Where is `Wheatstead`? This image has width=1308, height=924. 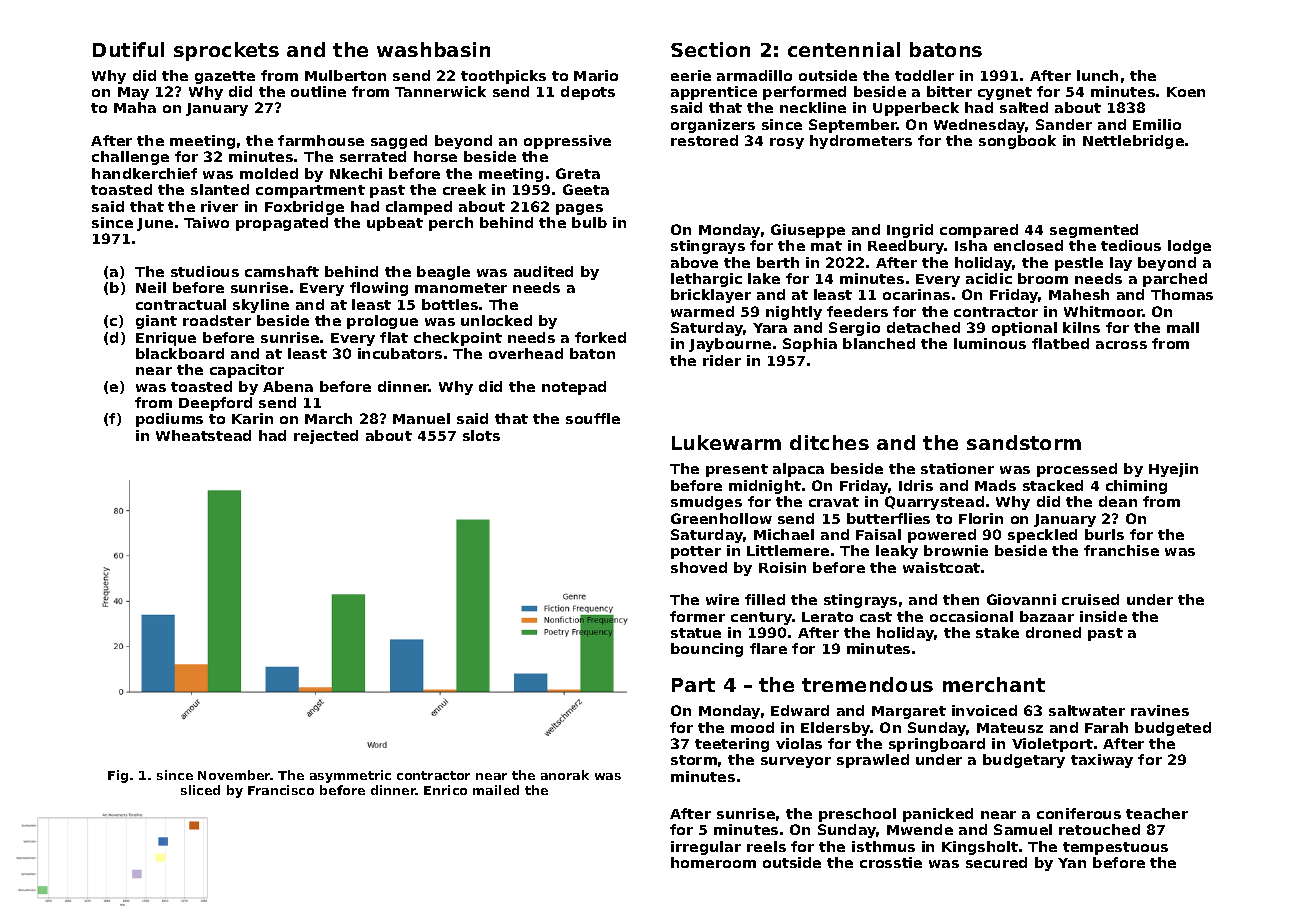 Wheatstead is located at coordinates (203, 435).
